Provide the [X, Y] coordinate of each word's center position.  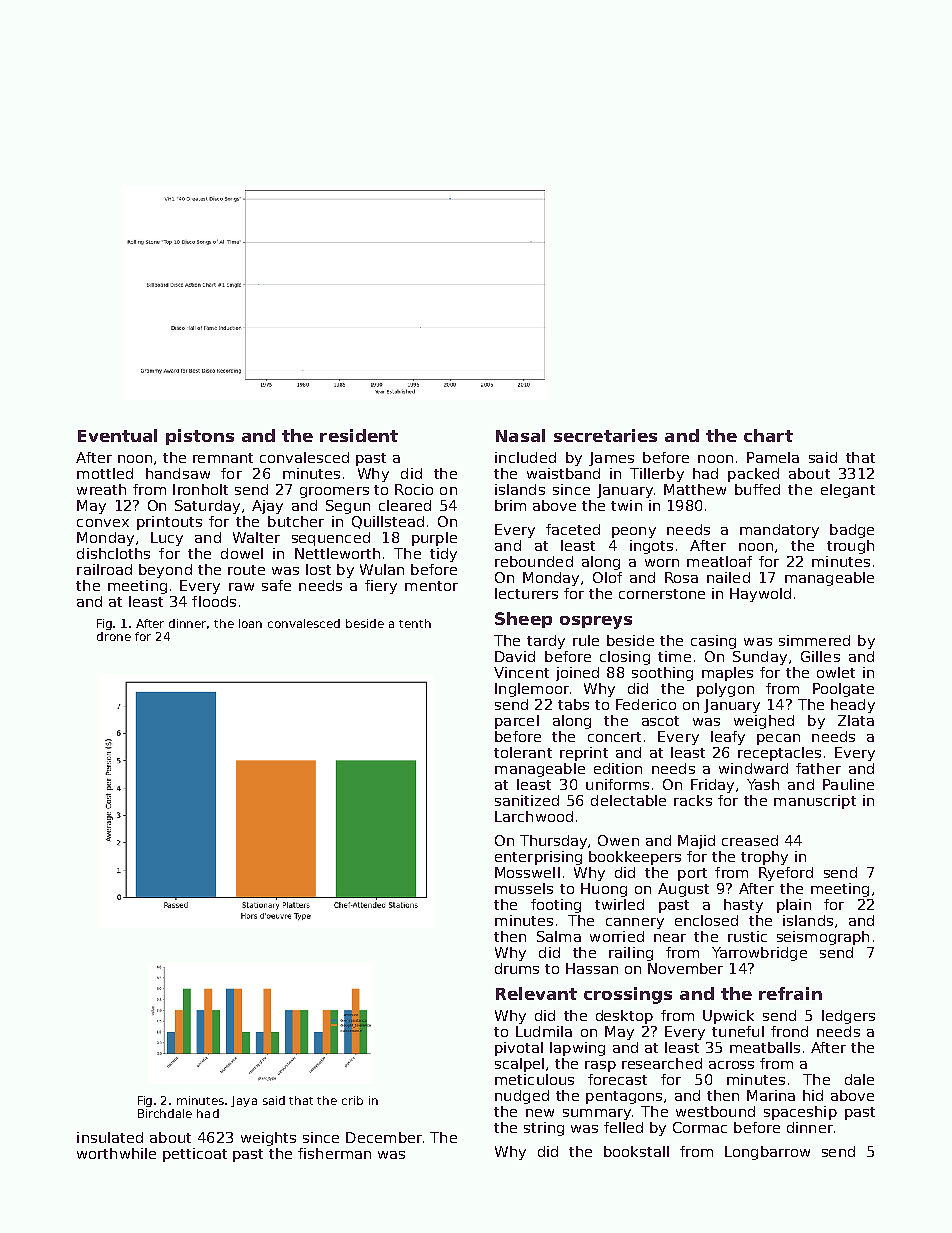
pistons [200, 437]
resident [359, 435]
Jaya [244, 1101]
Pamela [773, 457]
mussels [524, 888]
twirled [619, 904]
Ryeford [786, 874]
